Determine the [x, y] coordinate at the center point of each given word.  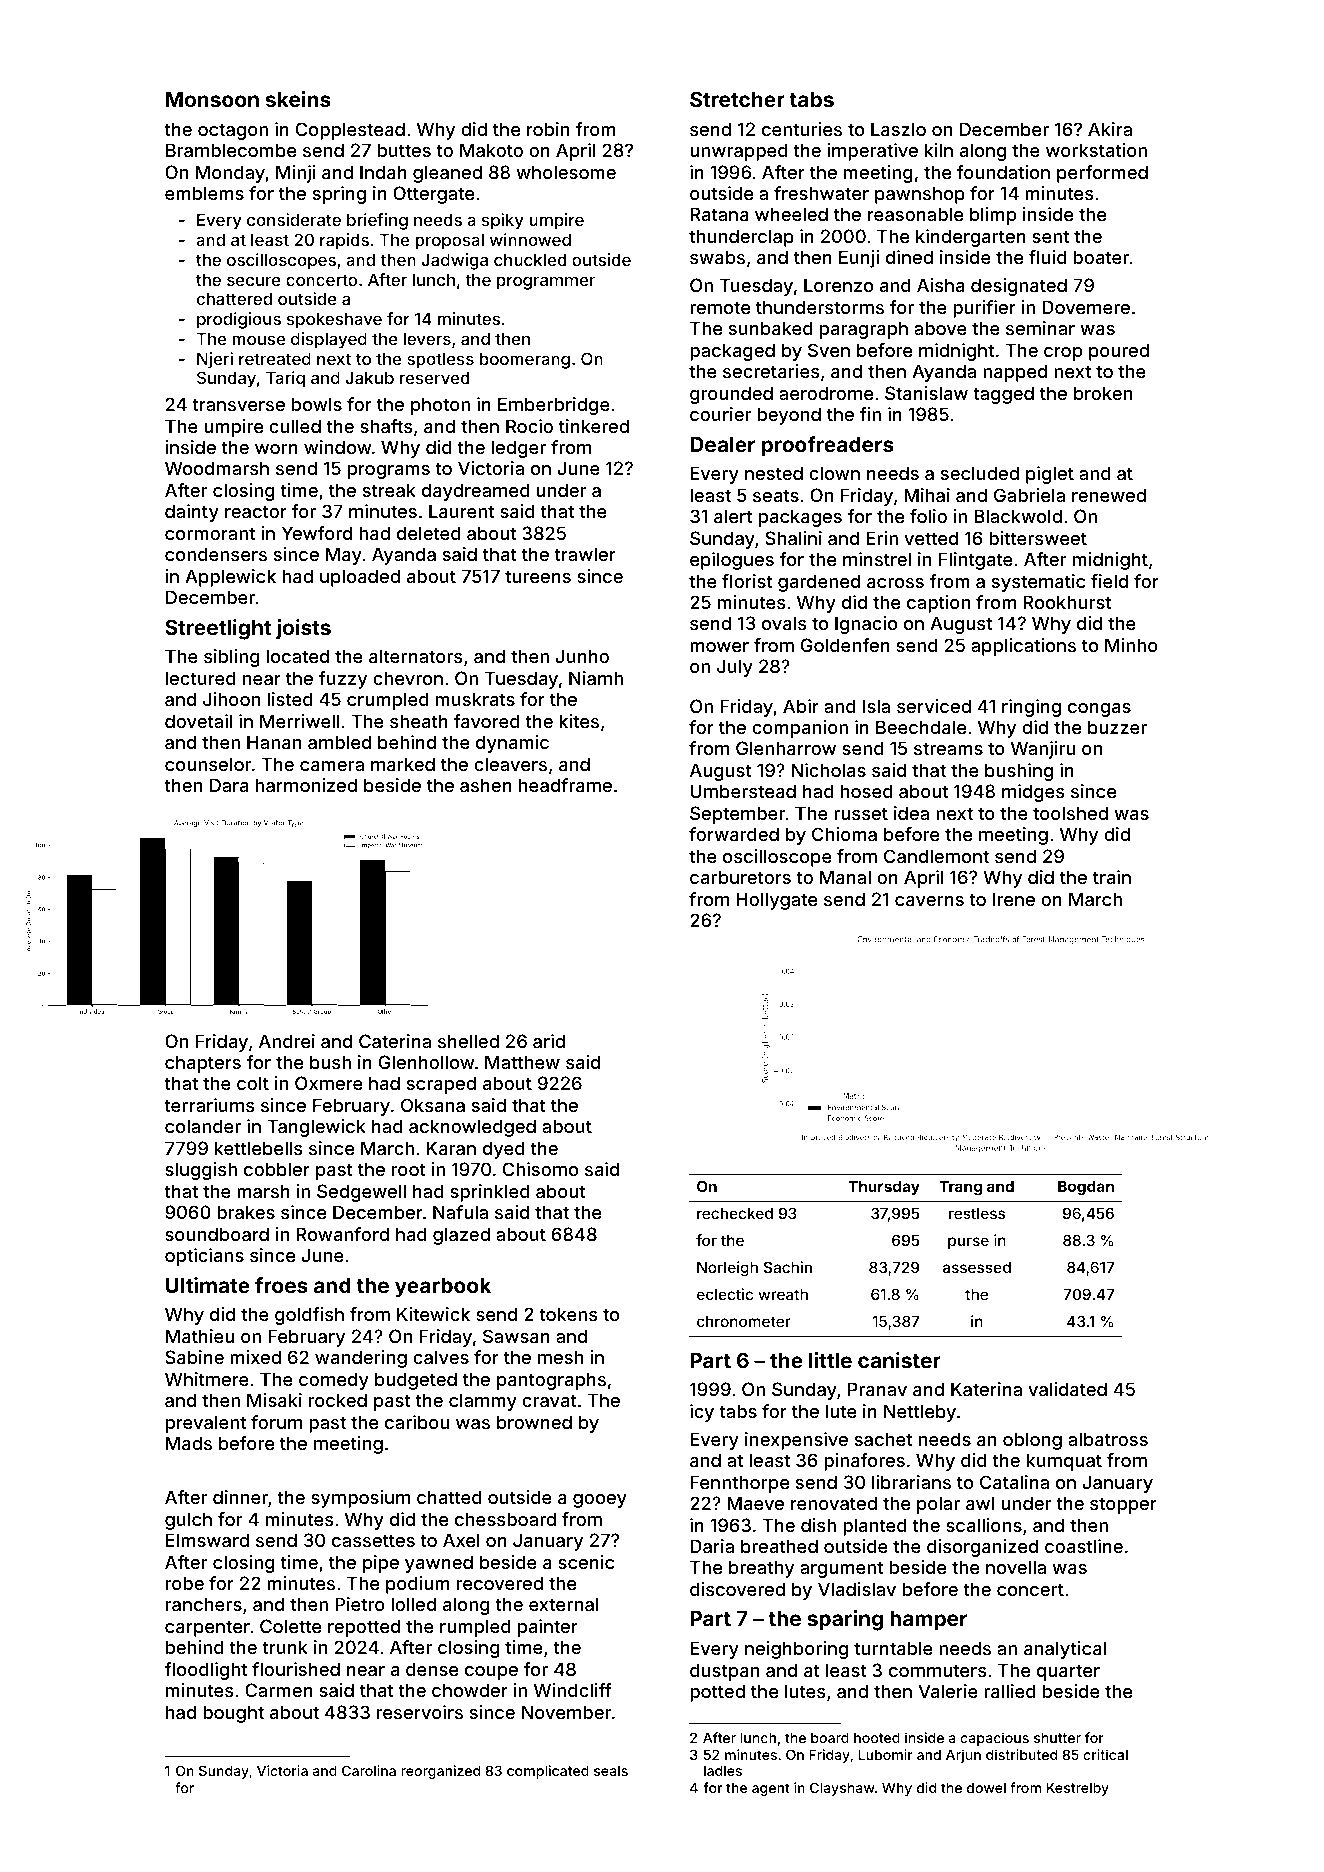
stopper [1123, 1505]
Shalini [793, 538]
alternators [416, 656]
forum [276, 1422]
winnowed [530, 239]
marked [403, 764]
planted [875, 1527]
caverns [929, 901]
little [830, 1360]
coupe [491, 1673]
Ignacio [866, 625]
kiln [939, 150]
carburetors [740, 877]
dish [818, 1525]
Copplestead [350, 131]
